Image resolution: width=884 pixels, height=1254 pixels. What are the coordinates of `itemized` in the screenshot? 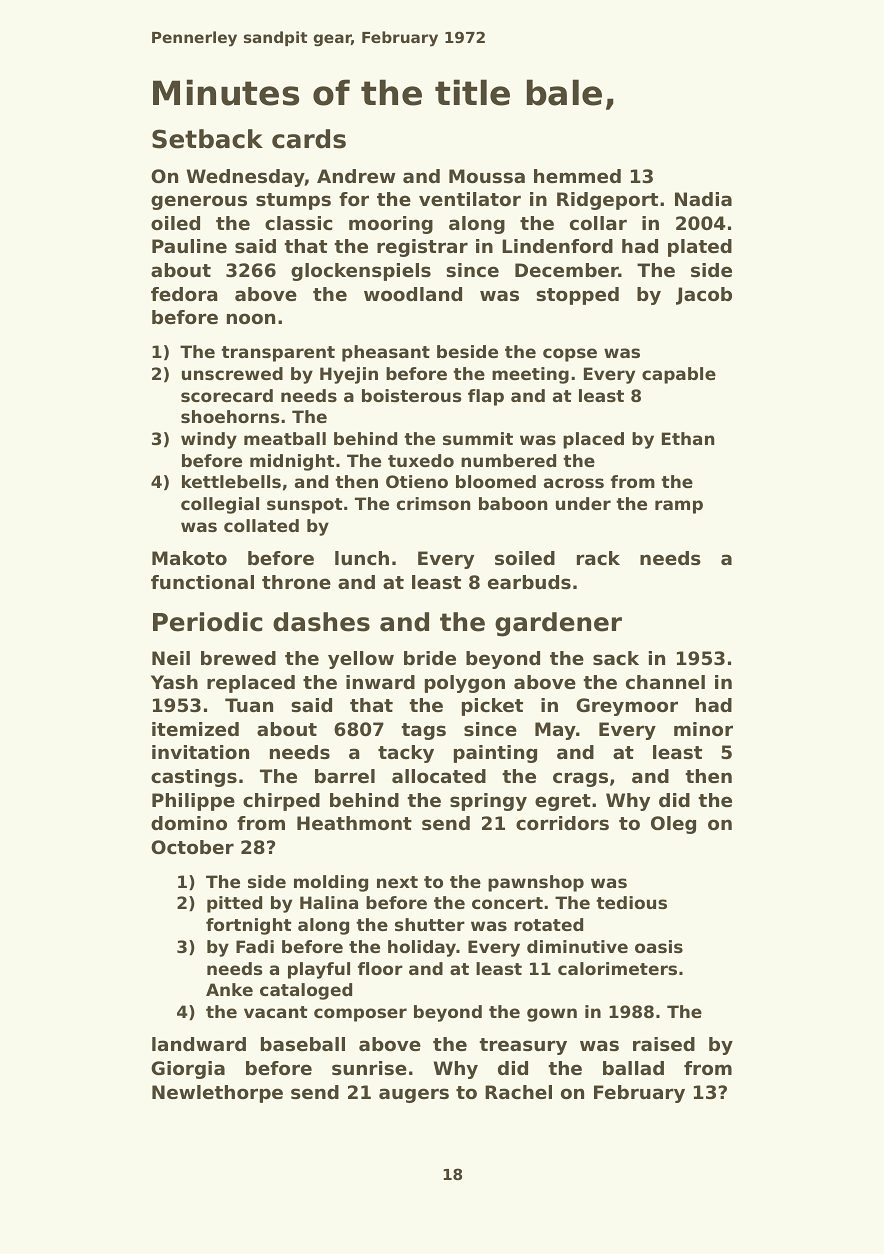 It's located at (195, 729).
